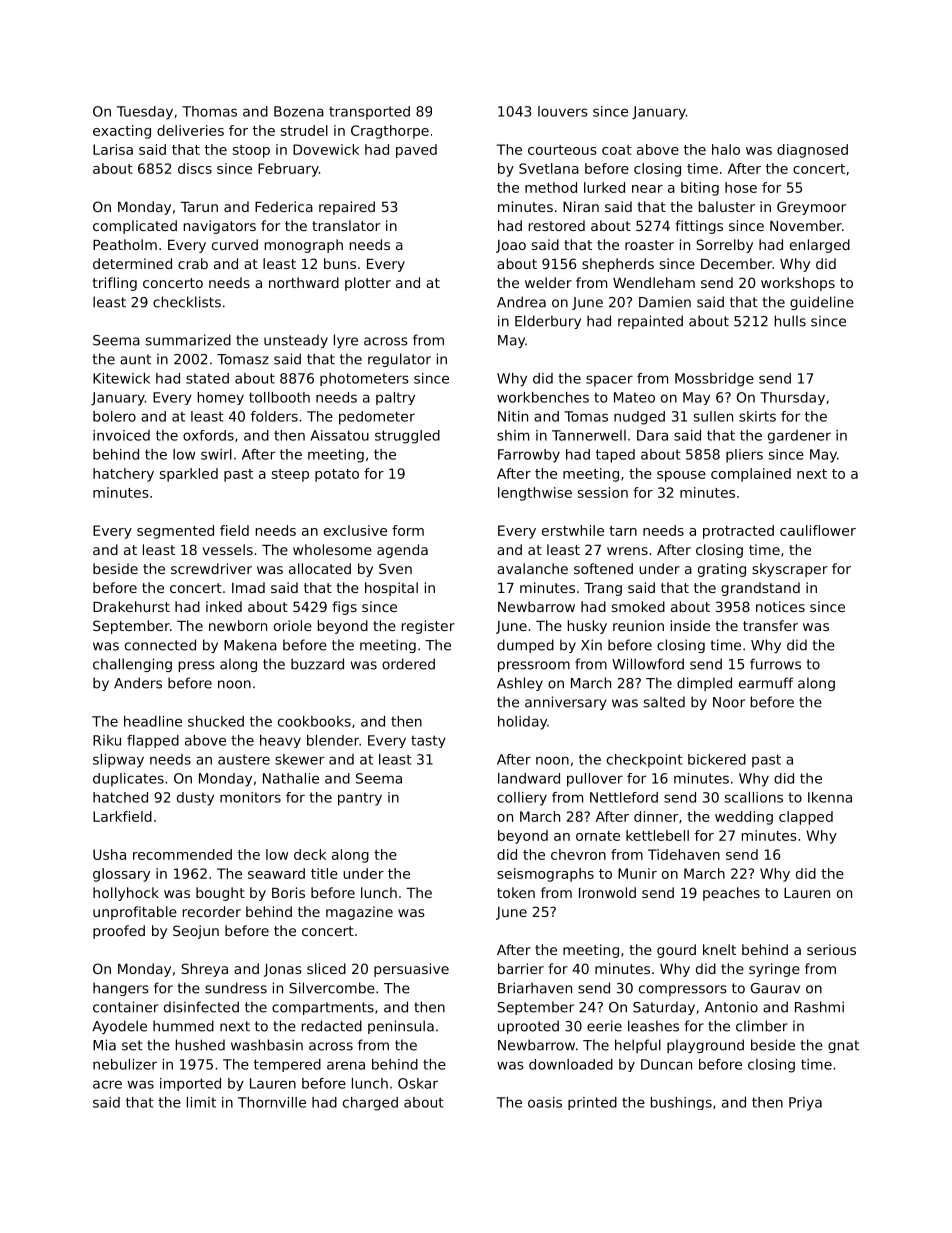  I want to click on bushings, so click(681, 1103).
